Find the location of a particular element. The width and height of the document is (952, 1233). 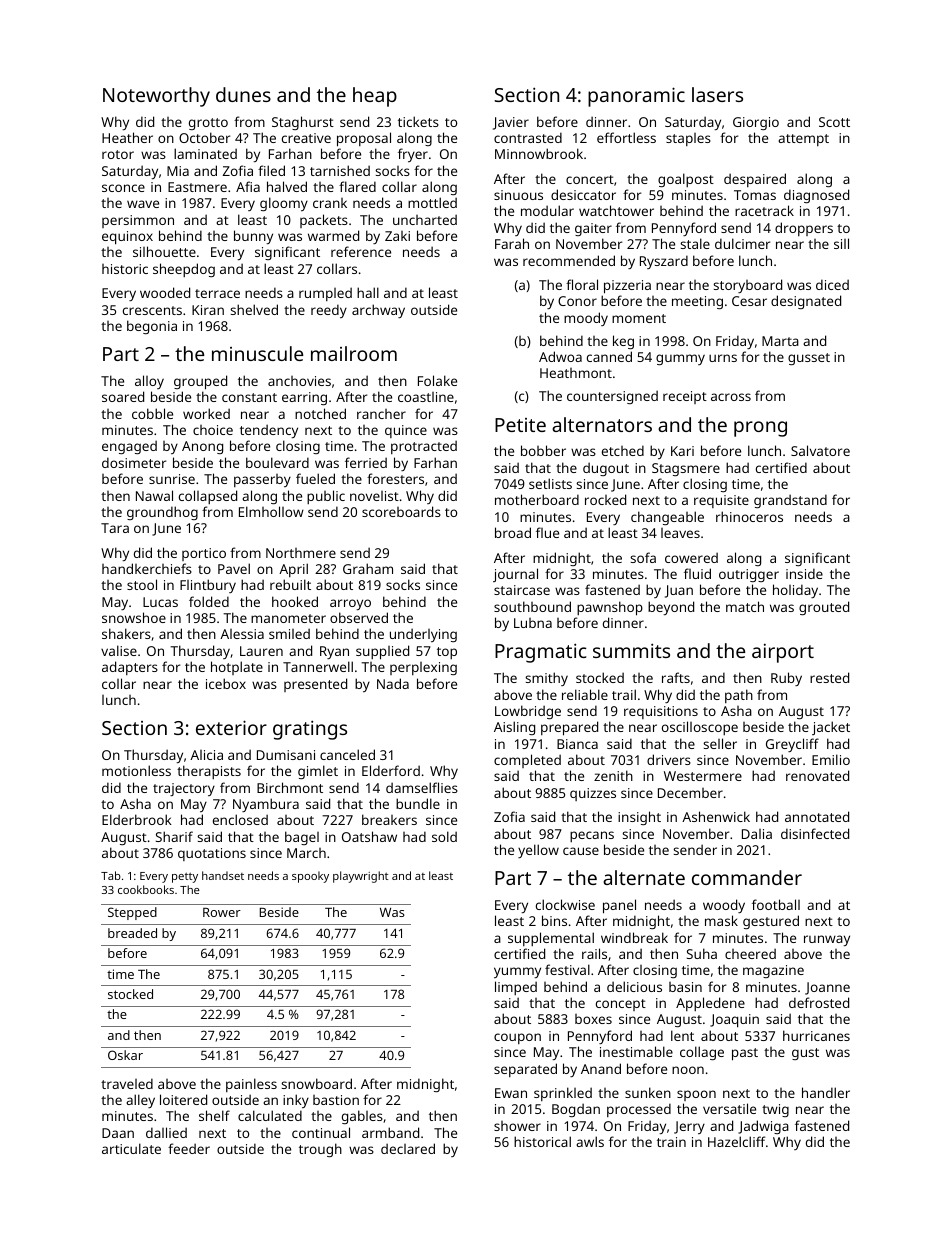

Sharif is located at coordinates (174, 836).
